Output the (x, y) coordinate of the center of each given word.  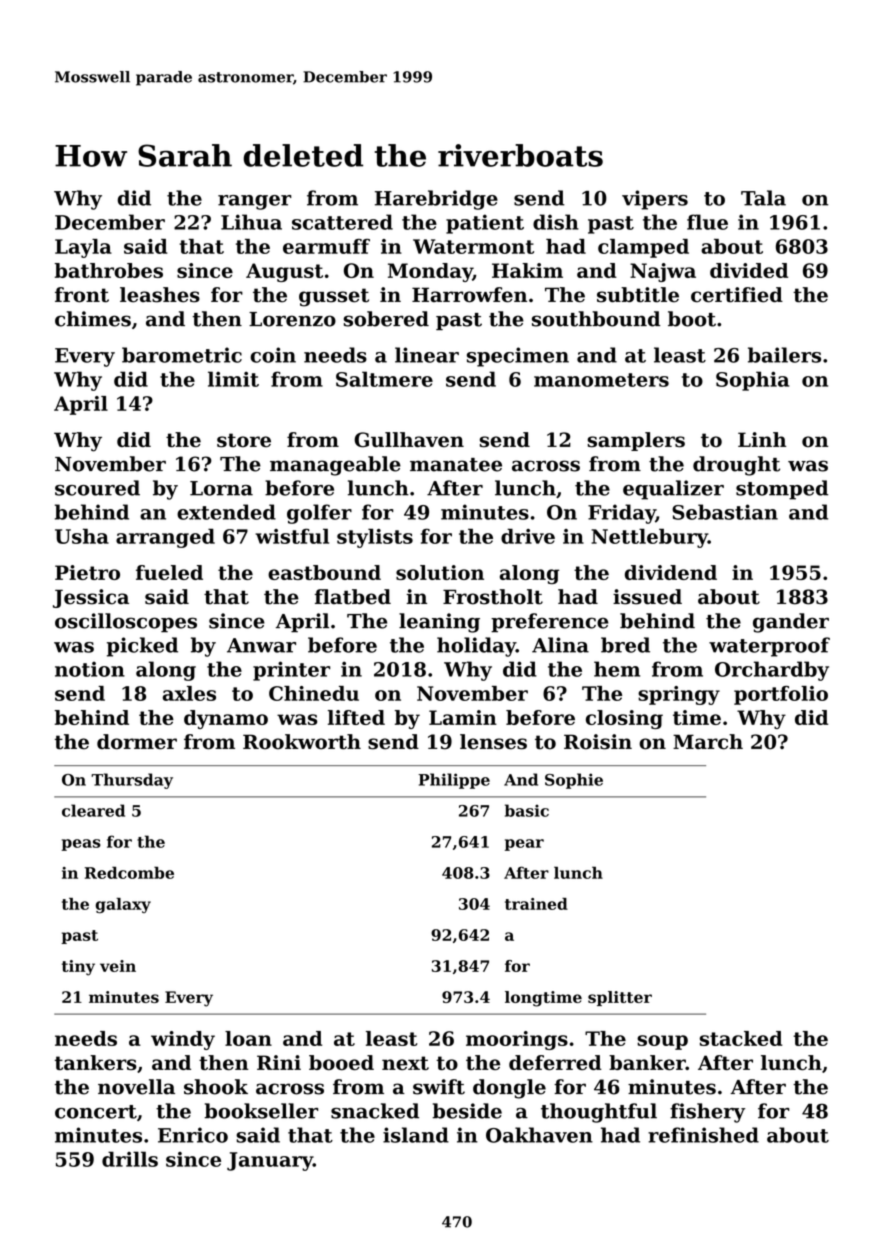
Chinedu (314, 693)
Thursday (132, 781)
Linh (762, 439)
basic (527, 810)
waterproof (769, 647)
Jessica (91, 598)
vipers (655, 200)
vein (118, 966)
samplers (636, 441)
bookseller (261, 1111)
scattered (342, 222)
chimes (93, 319)
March (708, 742)
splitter (620, 998)
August (284, 272)
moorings (517, 1040)
